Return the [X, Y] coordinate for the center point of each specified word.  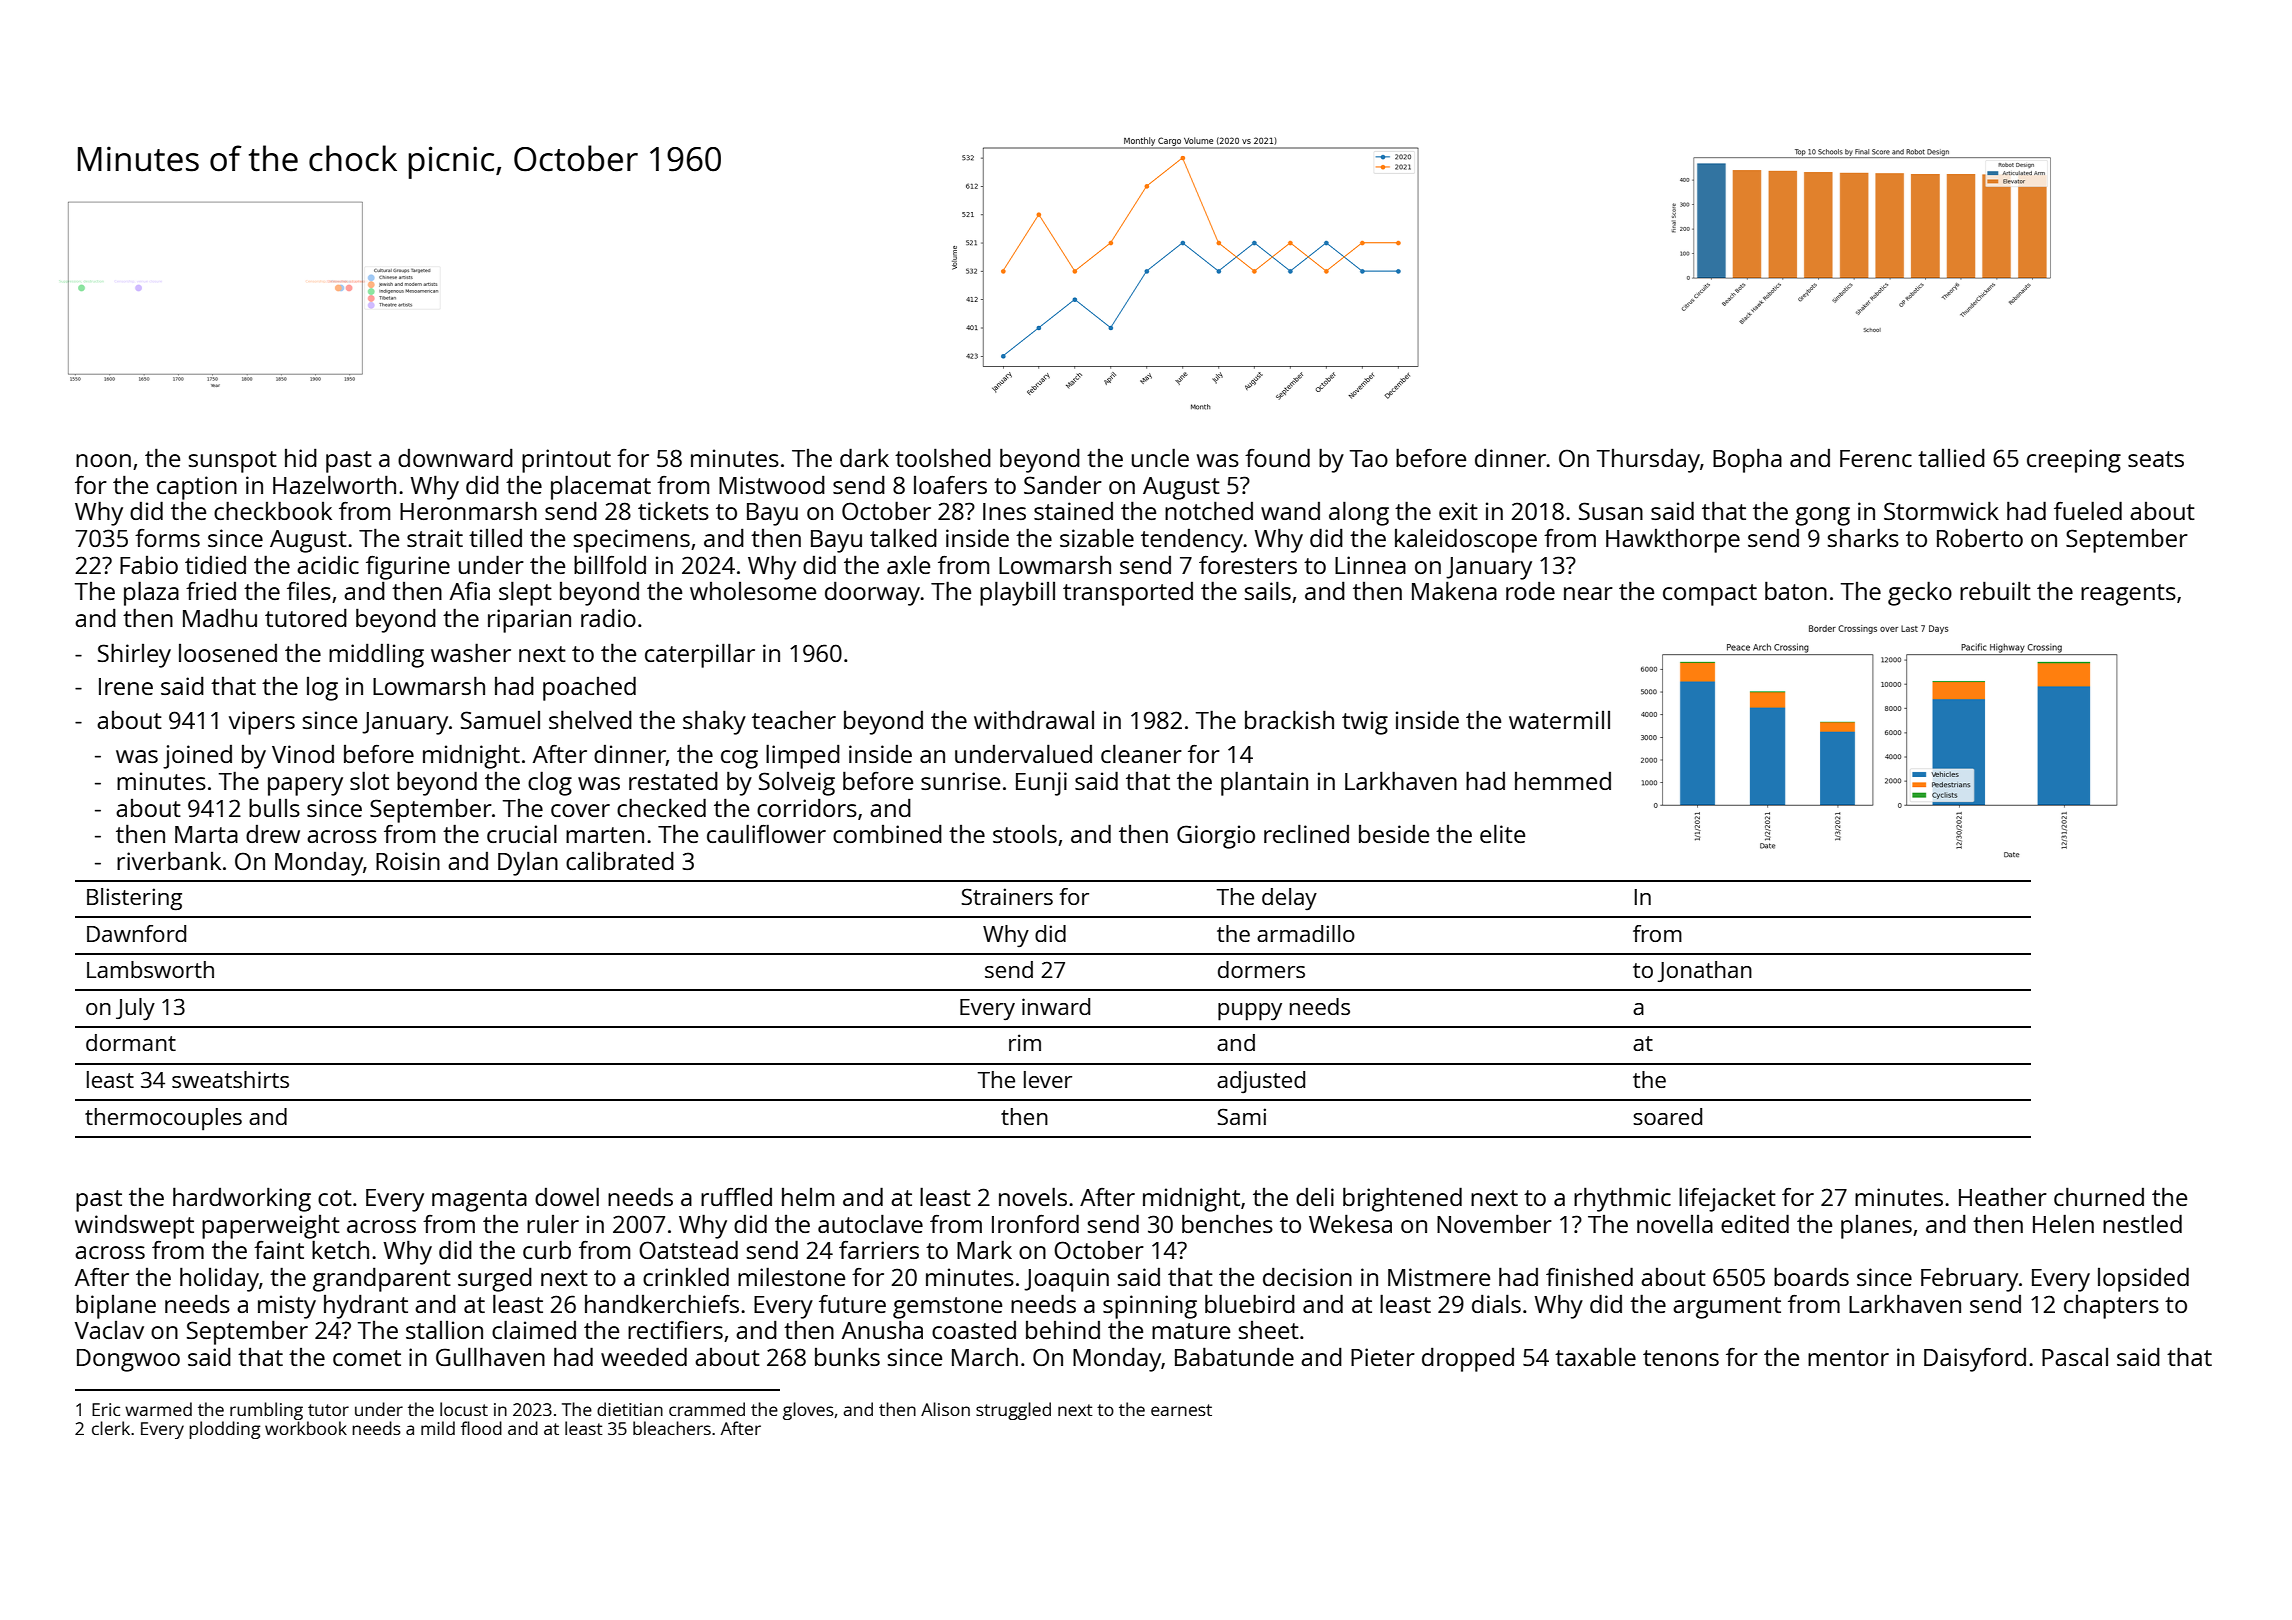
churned [2099, 1196]
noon [103, 460]
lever [1048, 1079]
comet [367, 1358]
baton [1796, 590]
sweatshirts [230, 1079]
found [1277, 457]
